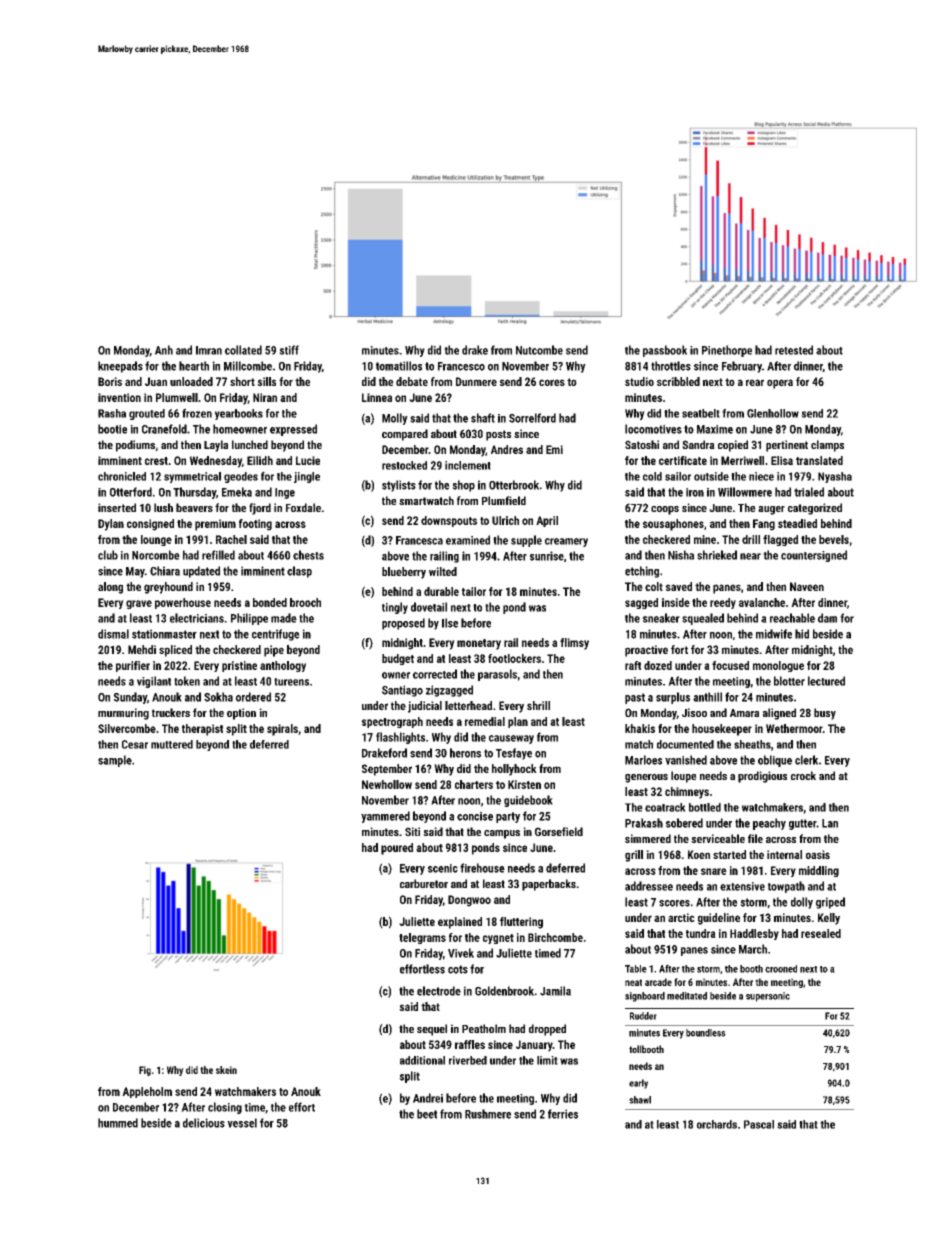 The width and height of the image is (952, 1233). What do you see at coordinates (827, 446) in the image?
I see `clamps` at bounding box center [827, 446].
